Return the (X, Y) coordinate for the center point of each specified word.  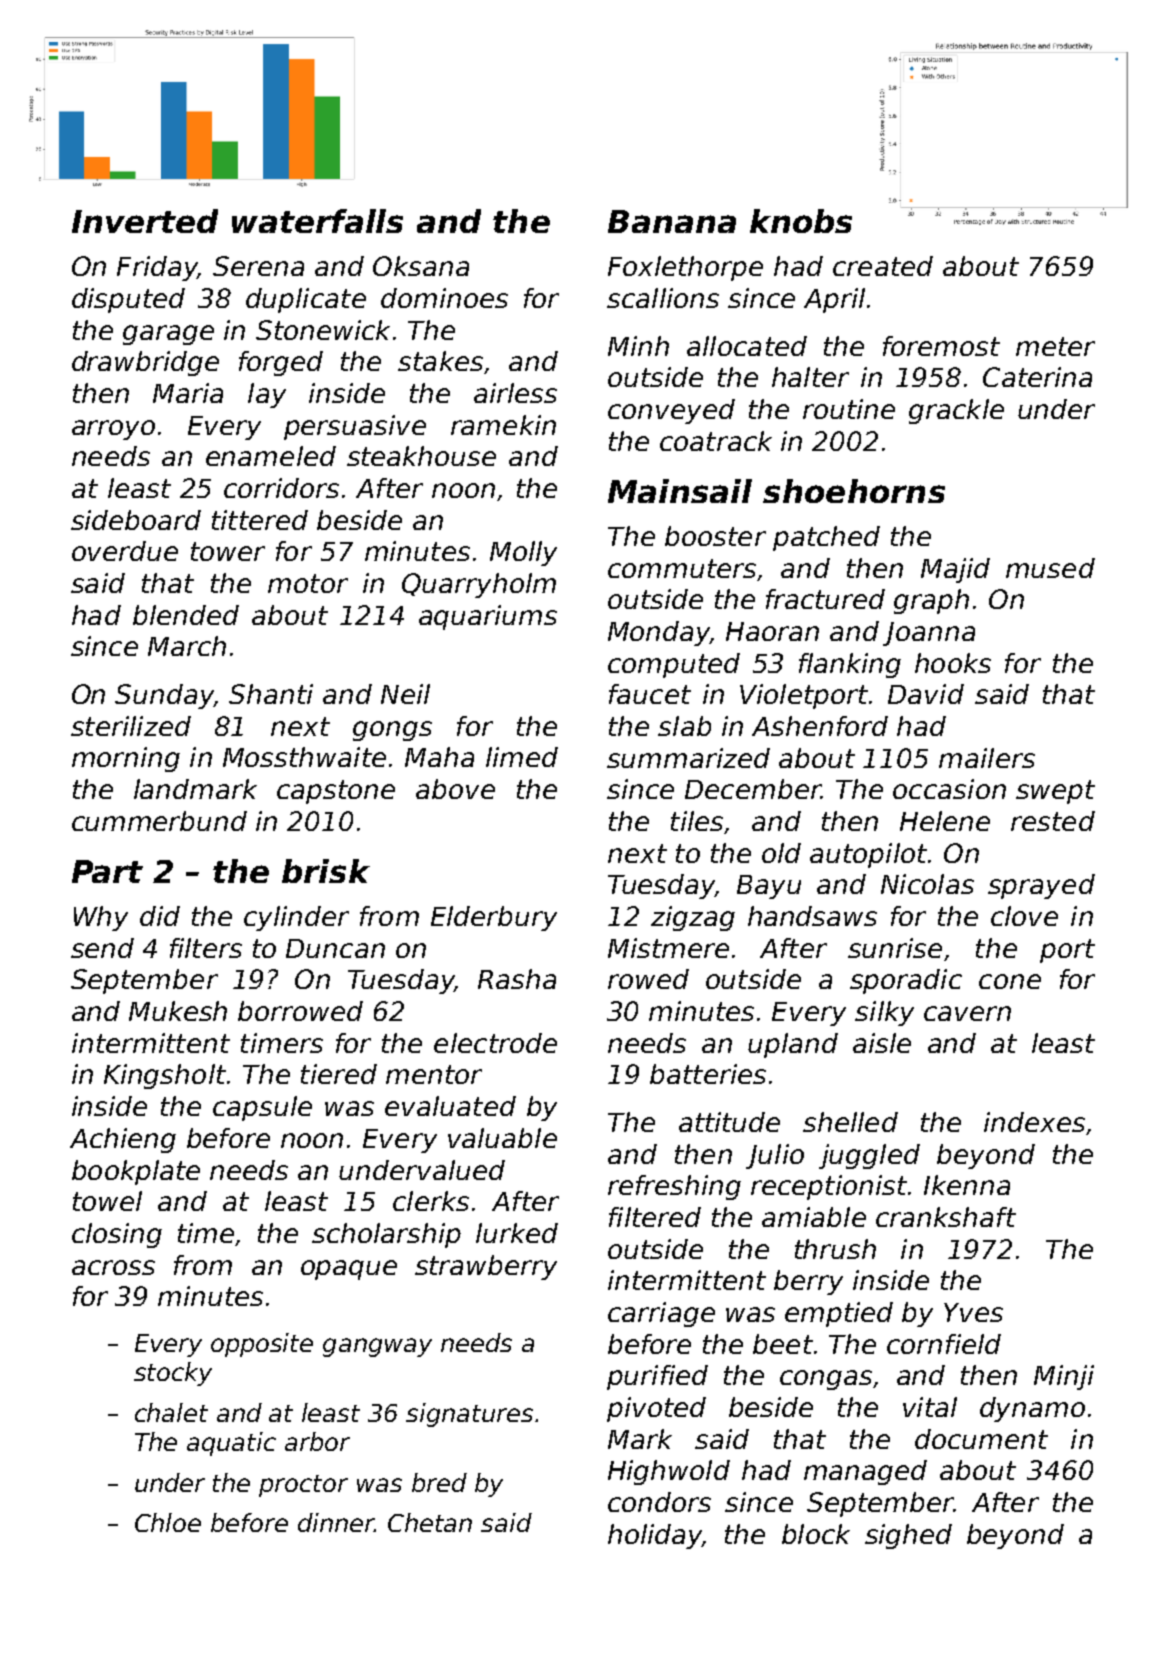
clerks (431, 1201)
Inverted (145, 221)
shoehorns (854, 491)
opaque (349, 1270)
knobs (801, 221)
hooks (953, 663)
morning (126, 759)
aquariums (488, 617)
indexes (1034, 1122)
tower (228, 551)
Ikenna (967, 1185)
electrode (495, 1043)
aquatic (231, 1444)
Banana (672, 221)
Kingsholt (165, 1076)
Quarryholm (479, 585)
